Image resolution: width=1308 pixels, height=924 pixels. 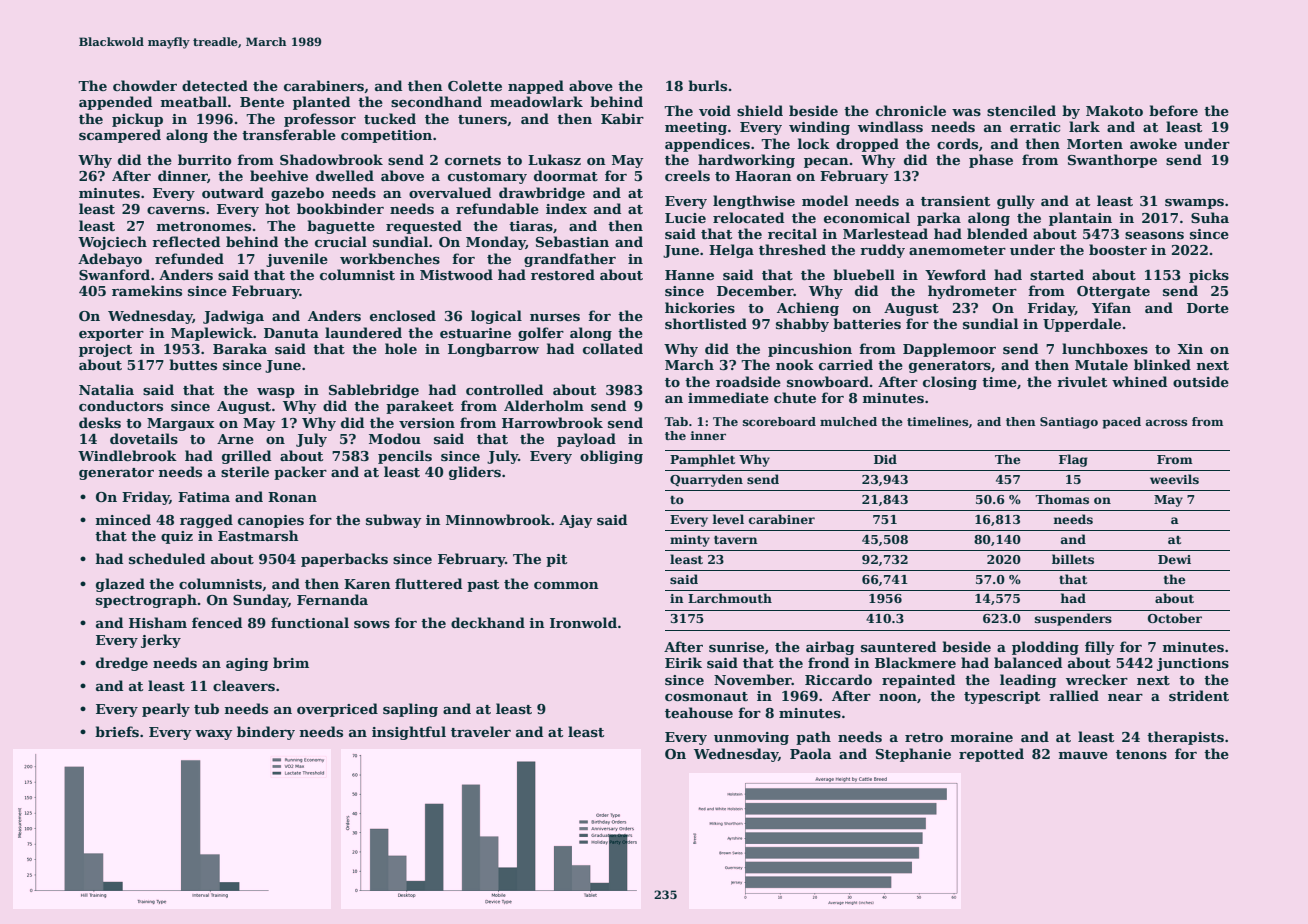 I want to click on sapling, so click(x=410, y=710).
